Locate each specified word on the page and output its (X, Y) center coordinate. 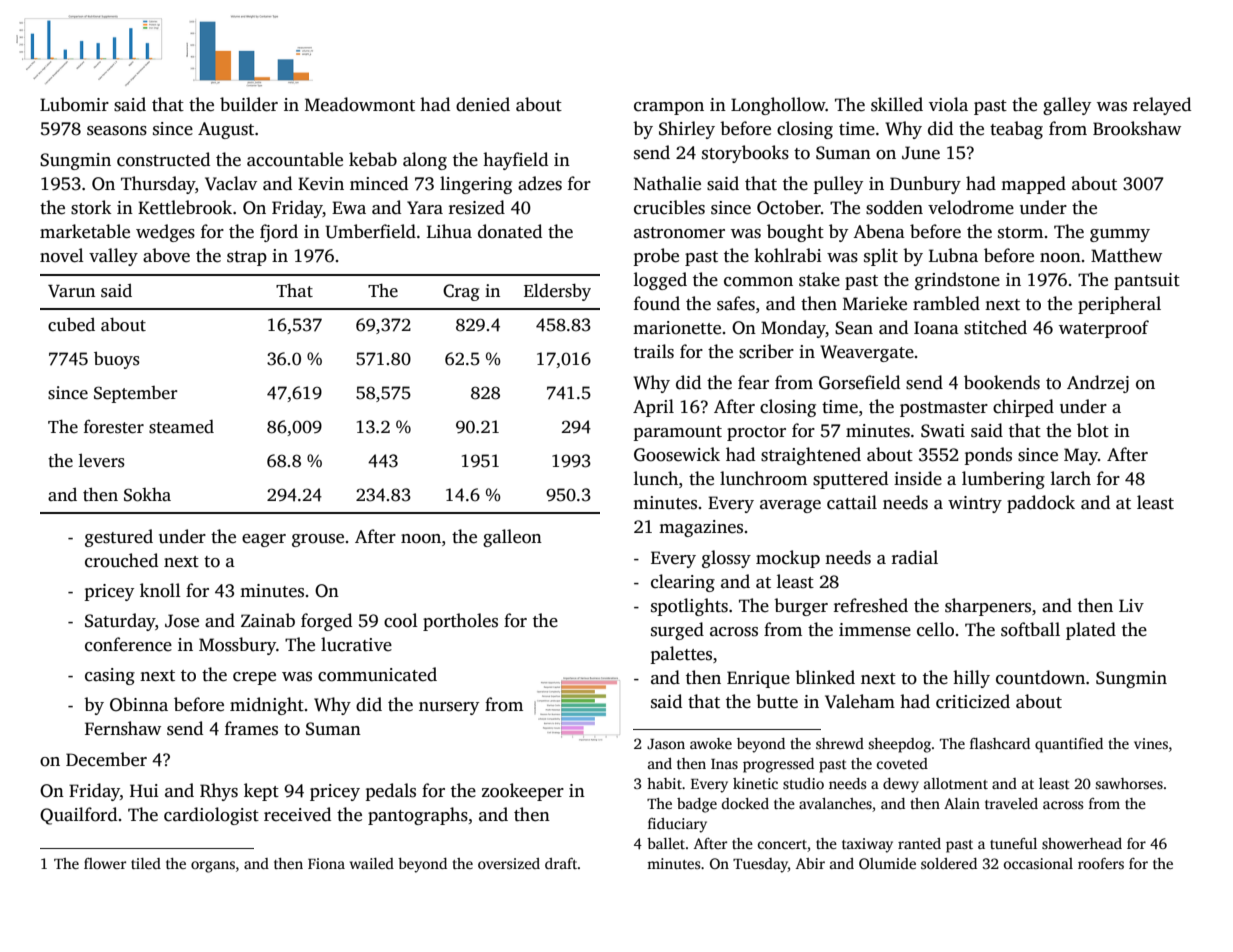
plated (1091, 631)
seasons (117, 131)
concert (782, 844)
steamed (181, 427)
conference (128, 644)
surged (677, 631)
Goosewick (677, 454)
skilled (897, 104)
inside (918, 478)
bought (795, 233)
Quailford (78, 816)
